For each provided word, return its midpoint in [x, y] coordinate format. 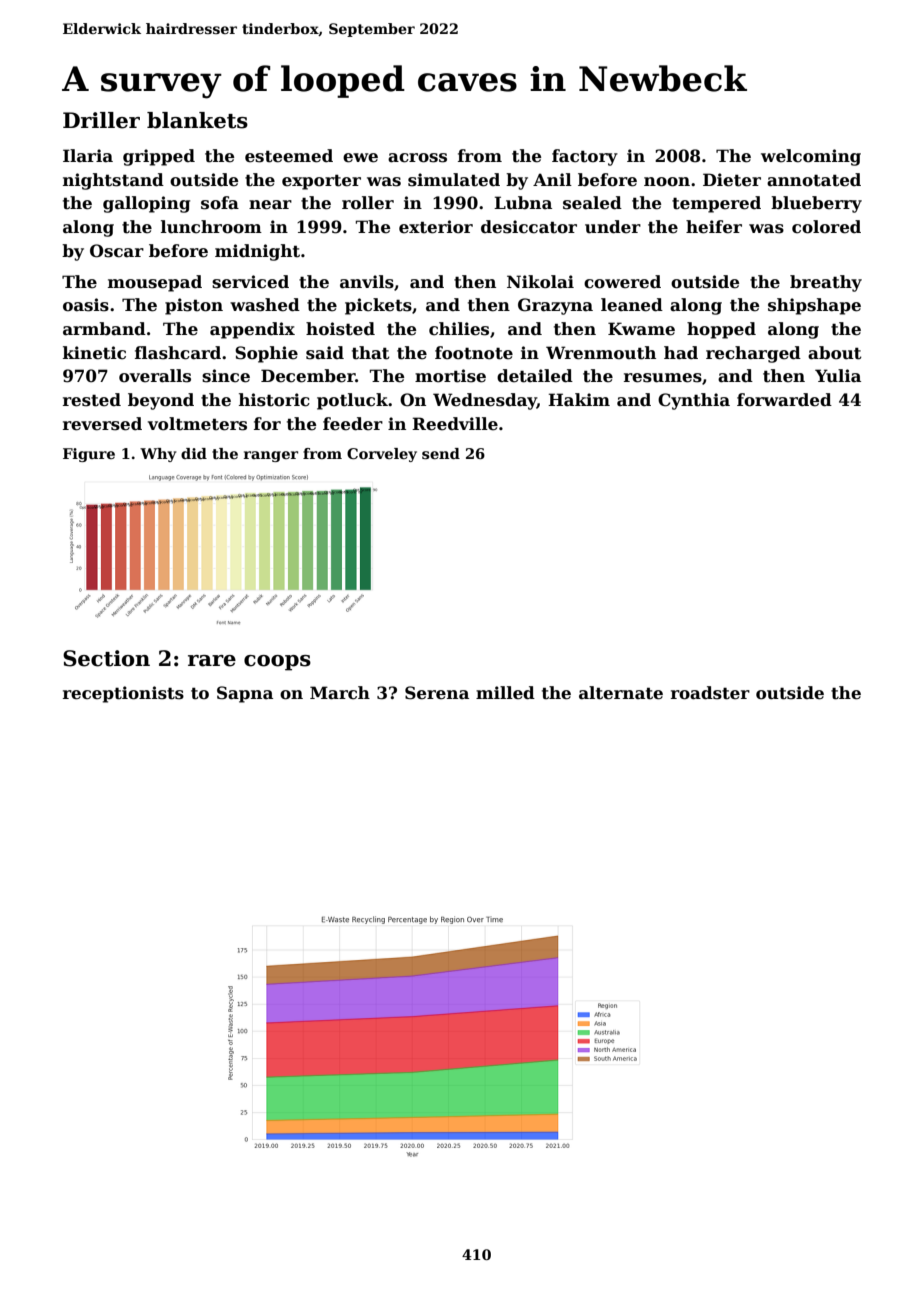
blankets [197, 120]
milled [505, 693]
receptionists [123, 694]
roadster [710, 693]
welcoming [811, 157]
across [417, 158]
